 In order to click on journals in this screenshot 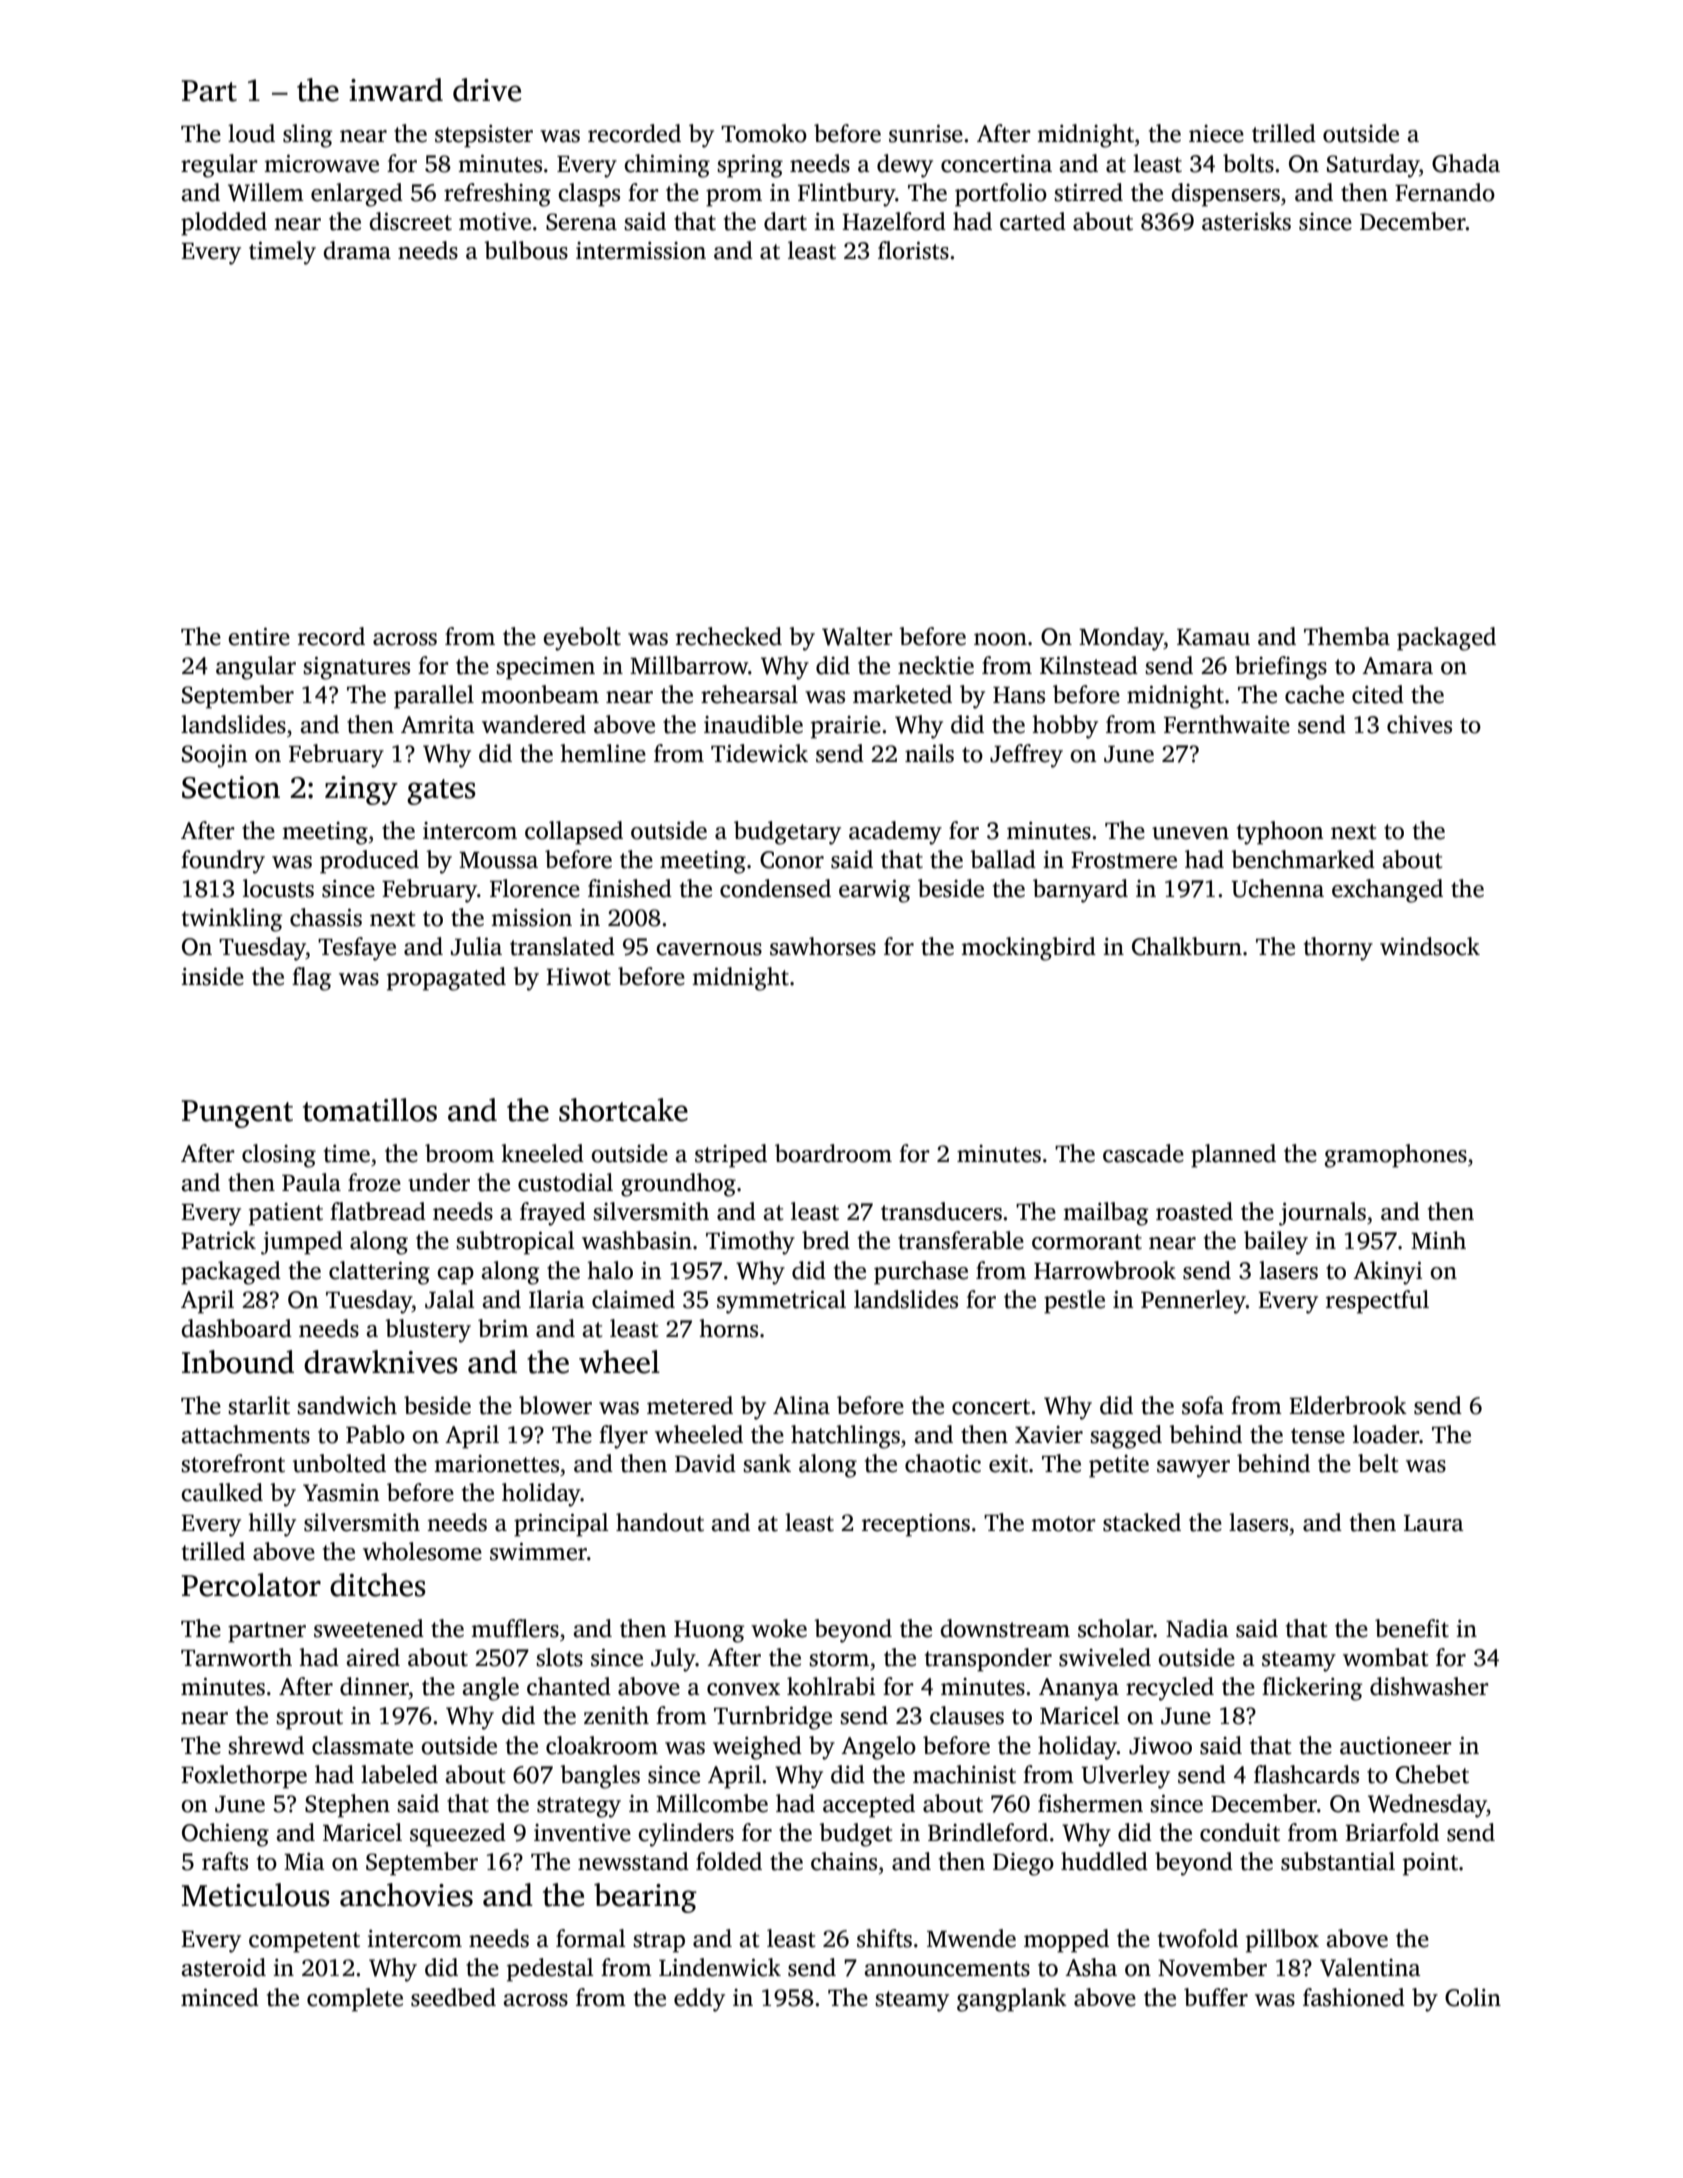, I will do `click(1322, 1214)`.
